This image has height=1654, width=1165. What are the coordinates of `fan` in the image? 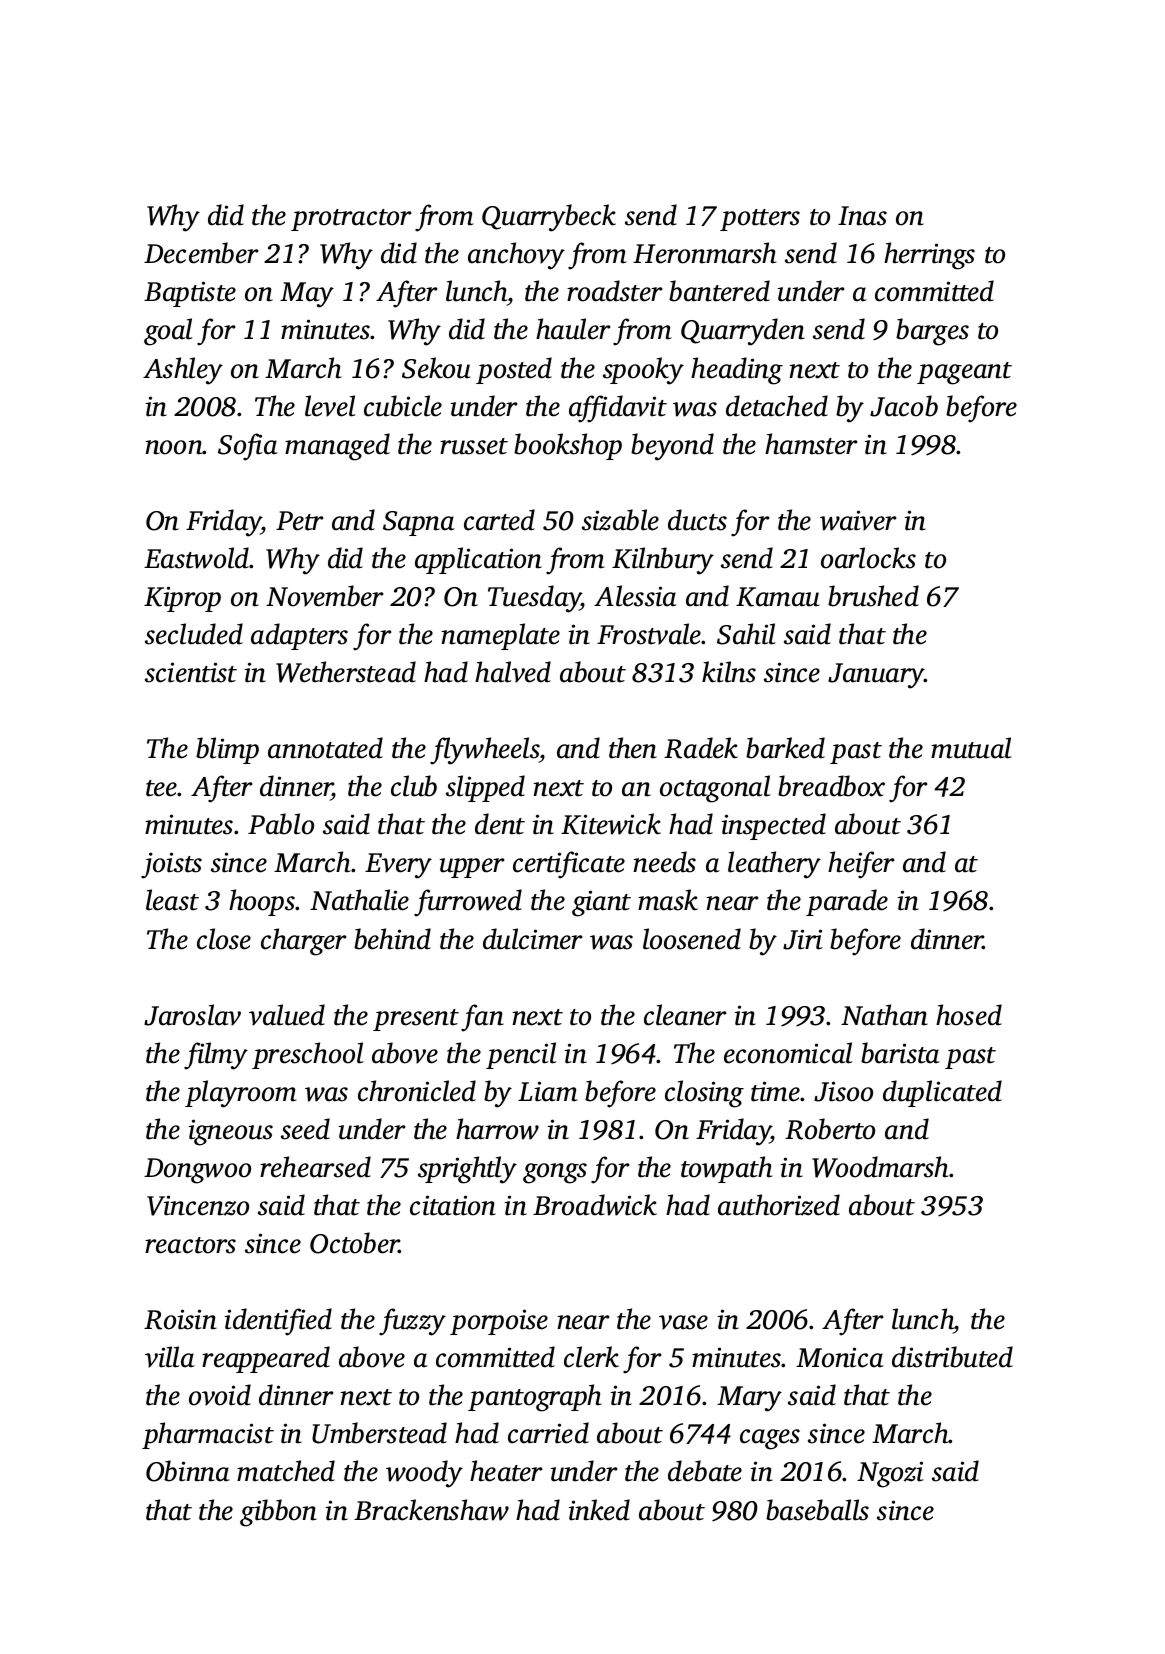 It's located at (482, 1018).
